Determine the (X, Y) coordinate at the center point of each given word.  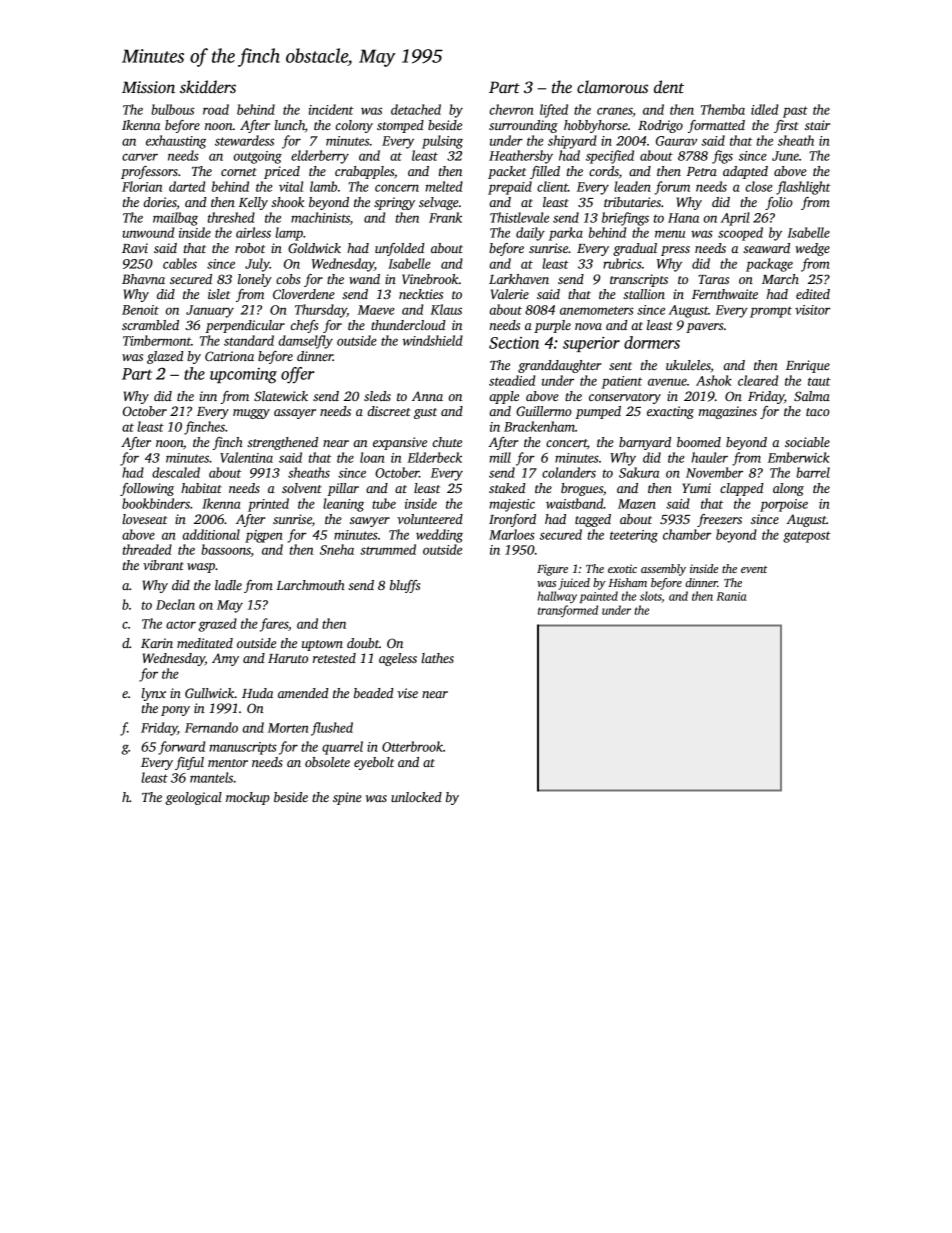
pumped (598, 412)
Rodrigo (660, 126)
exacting (670, 412)
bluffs (405, 586)
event (754, 569)
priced (282, 172)
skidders (208, 87)
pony (175, 711)
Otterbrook (412, 746)
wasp (201, 568)
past (795, 112)
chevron (512, 109)
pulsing (442, 142)
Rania (731, 596)
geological (194, 798)
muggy (251, 414)
